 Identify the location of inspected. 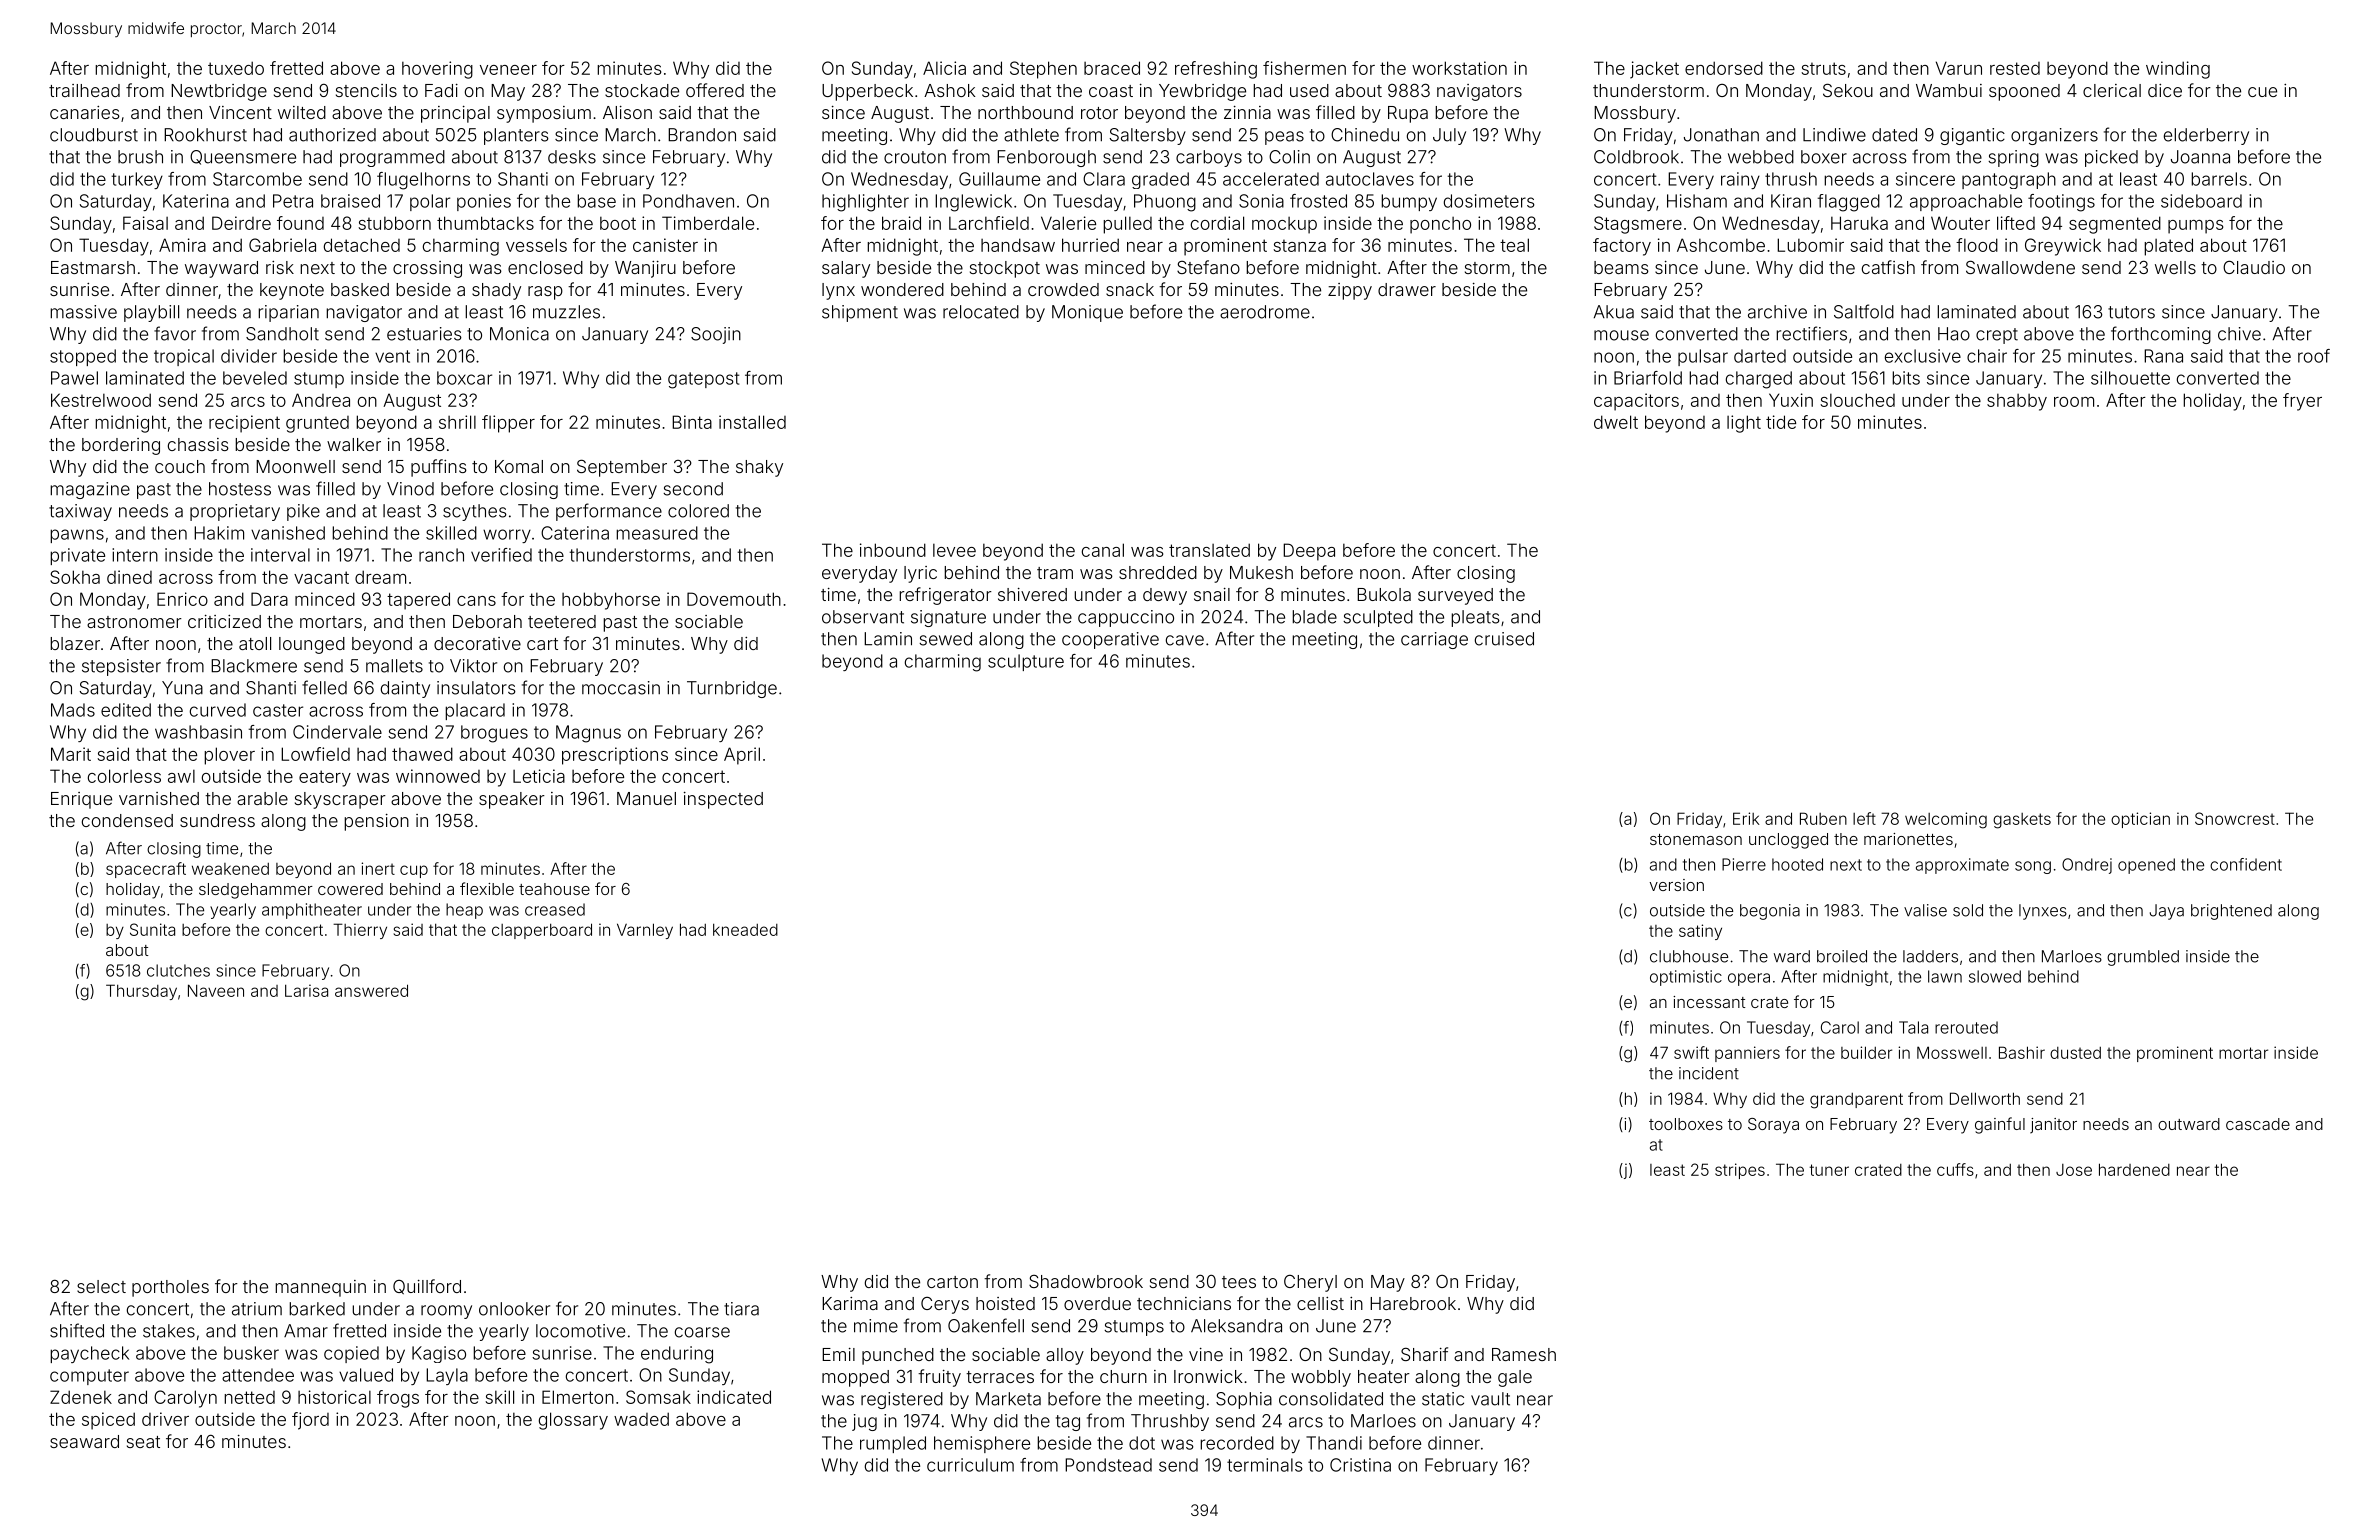
(723, 800).
